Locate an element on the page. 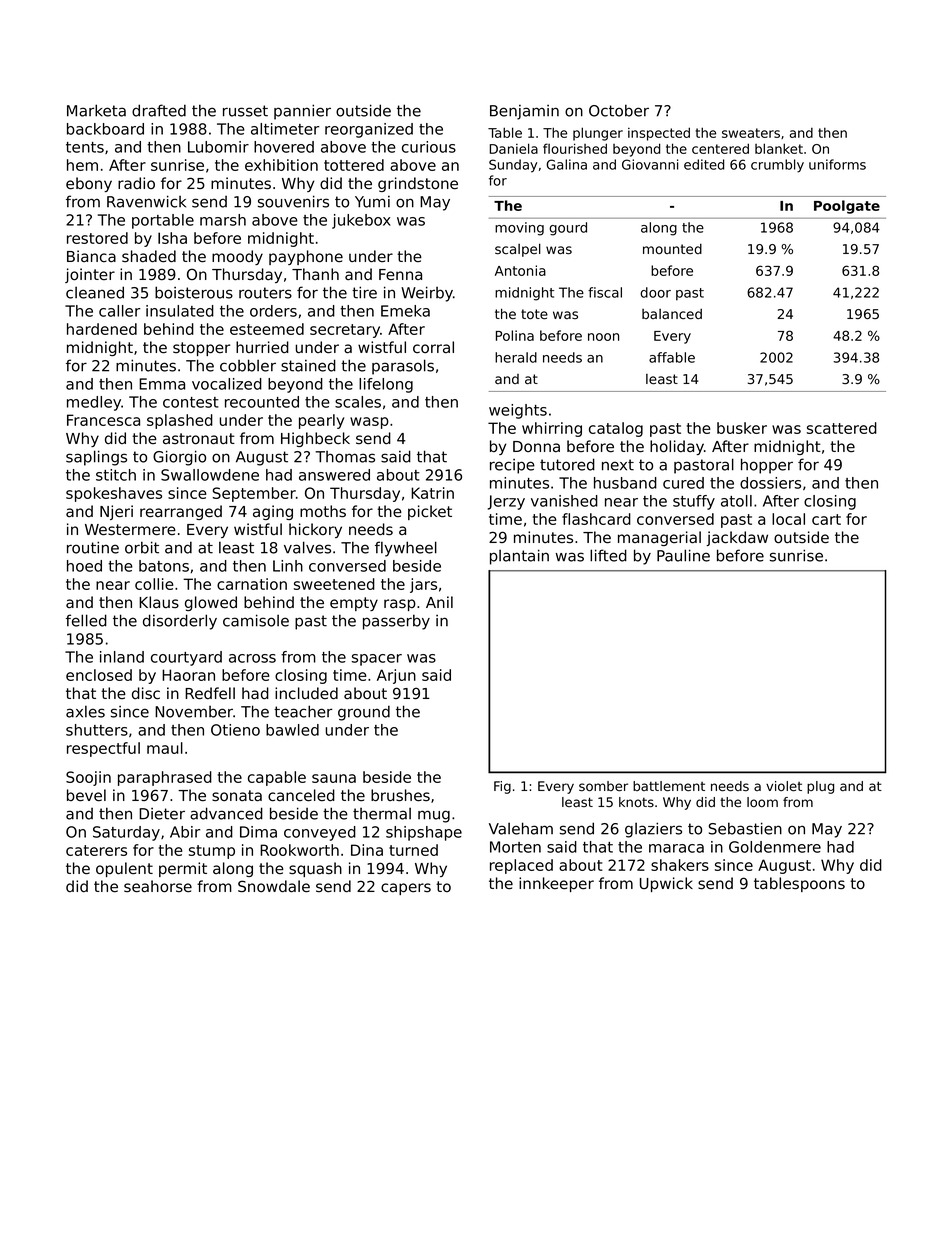 The image size is (952, 1233). Upwick is located at coordinates (666, 884).
